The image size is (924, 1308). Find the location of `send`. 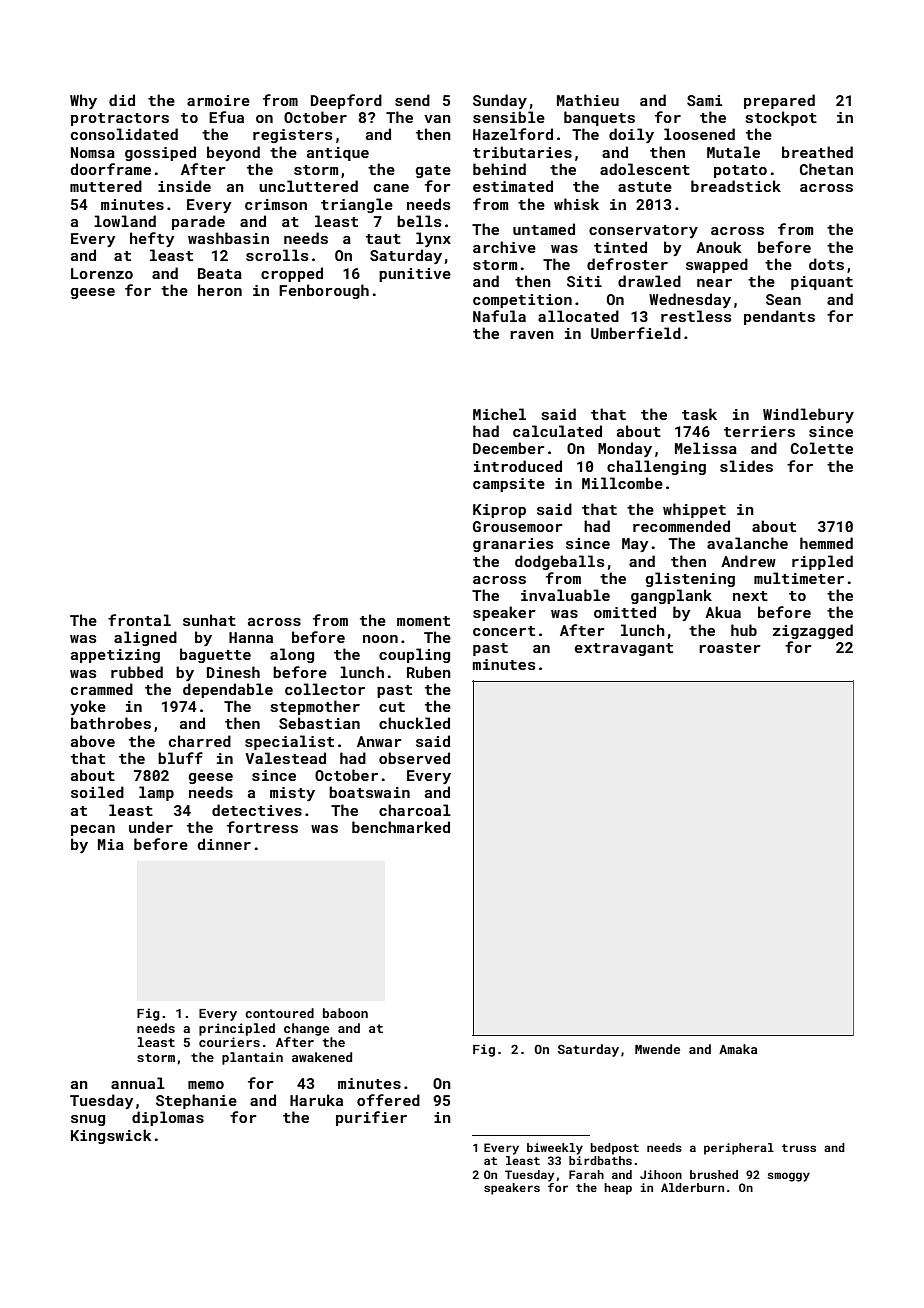

send is located at coordinates (412, 100).
